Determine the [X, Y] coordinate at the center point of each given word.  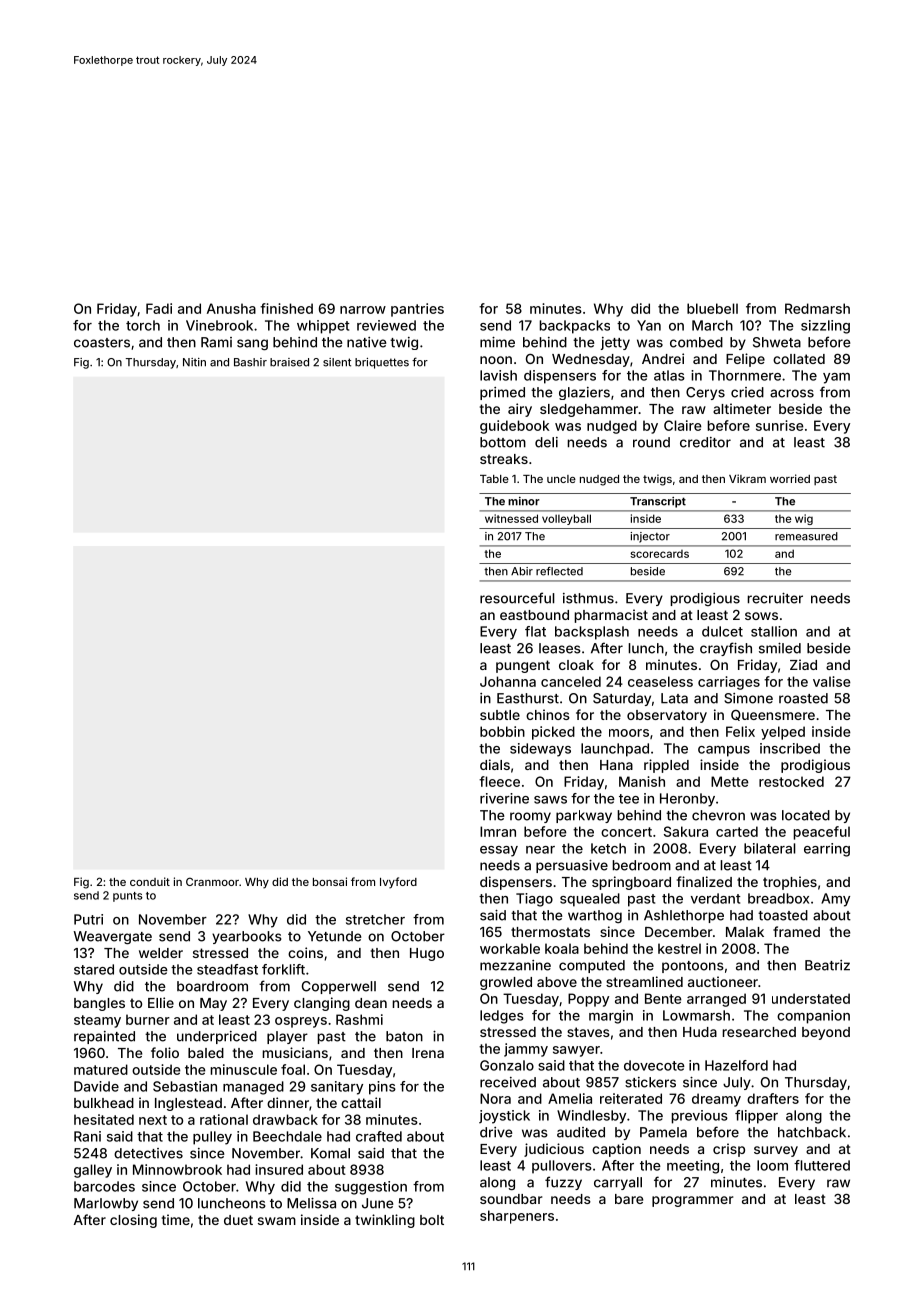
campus [724, 751]
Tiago [534, 900]
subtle [500, 715]
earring [827, 850]
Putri [88, 919]
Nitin [194, 362]
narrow [363, 310]
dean [371, 1003]
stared [94, 969]
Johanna [508, 681]
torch [143, 325]
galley [93, 1171]
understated [811, 998]
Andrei [663, 358]
